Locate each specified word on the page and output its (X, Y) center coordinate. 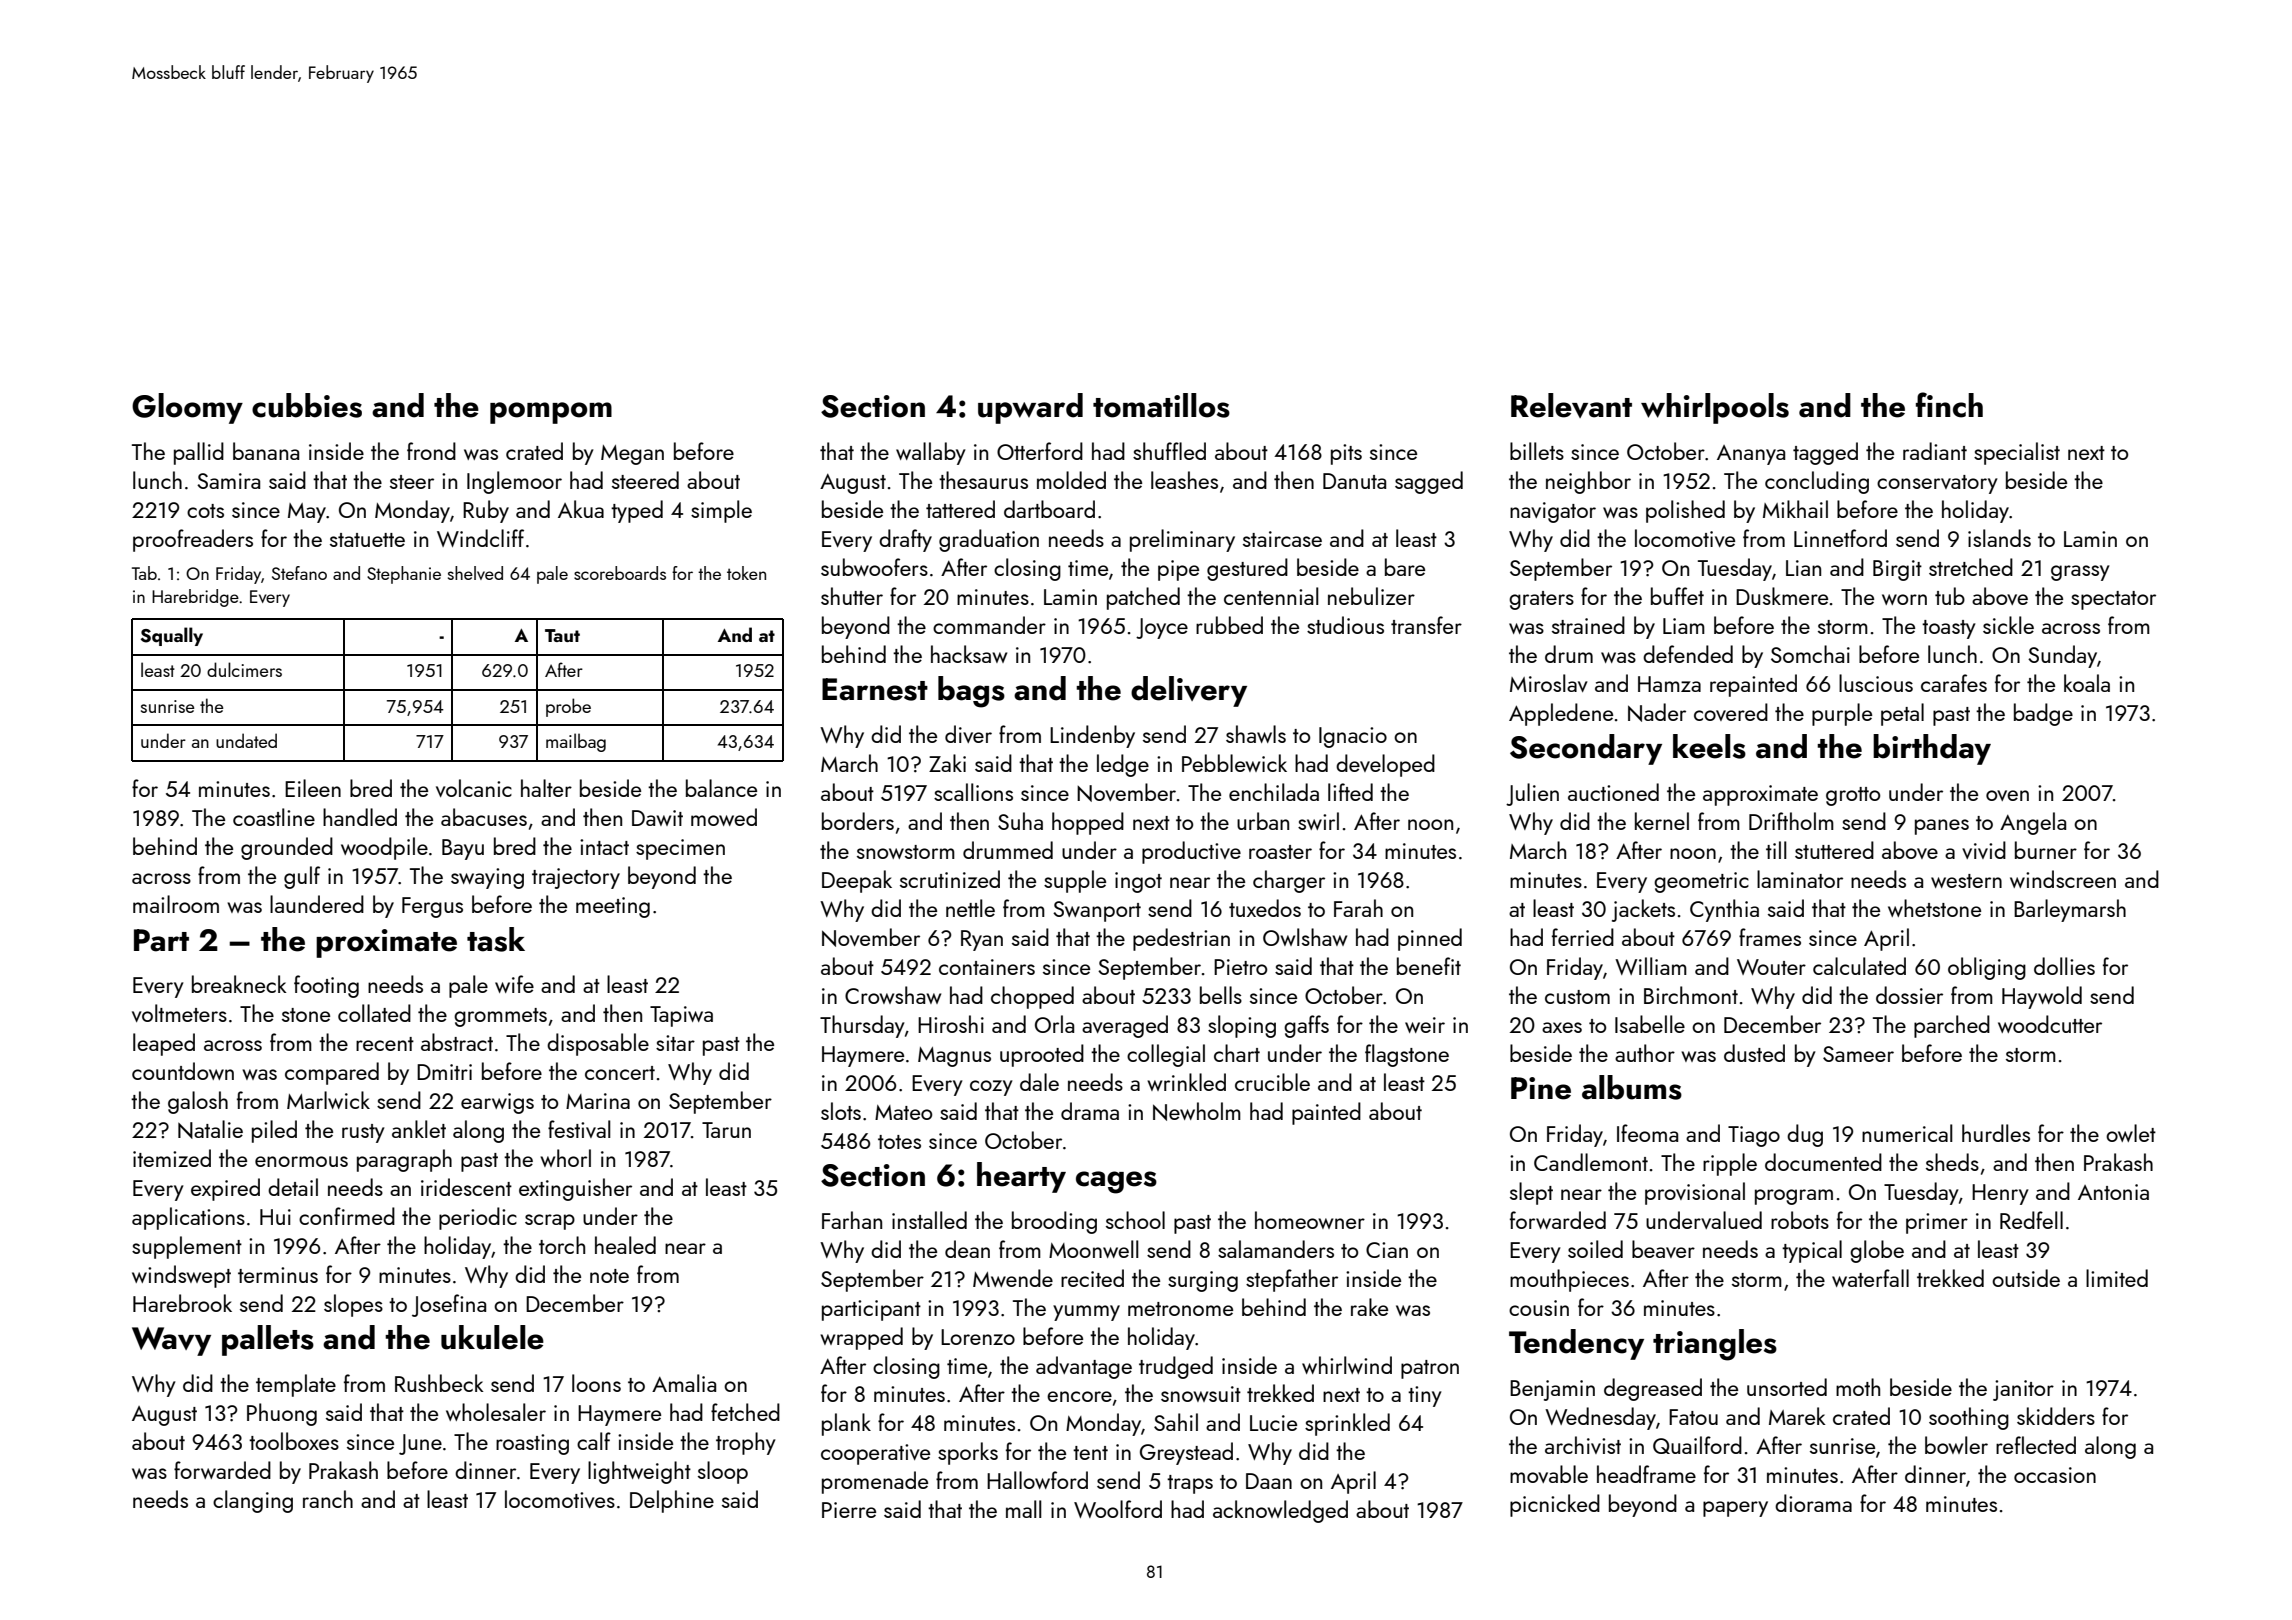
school (1135, 1220)
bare (1405, 567)
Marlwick (328, 1100)
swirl (1318, 821)
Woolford (1118, 1509)
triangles (1715, 1345)
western (1966, 881)
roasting (532, 1444)
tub (1950, 596)
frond (431, 451)
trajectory (576, 878)
